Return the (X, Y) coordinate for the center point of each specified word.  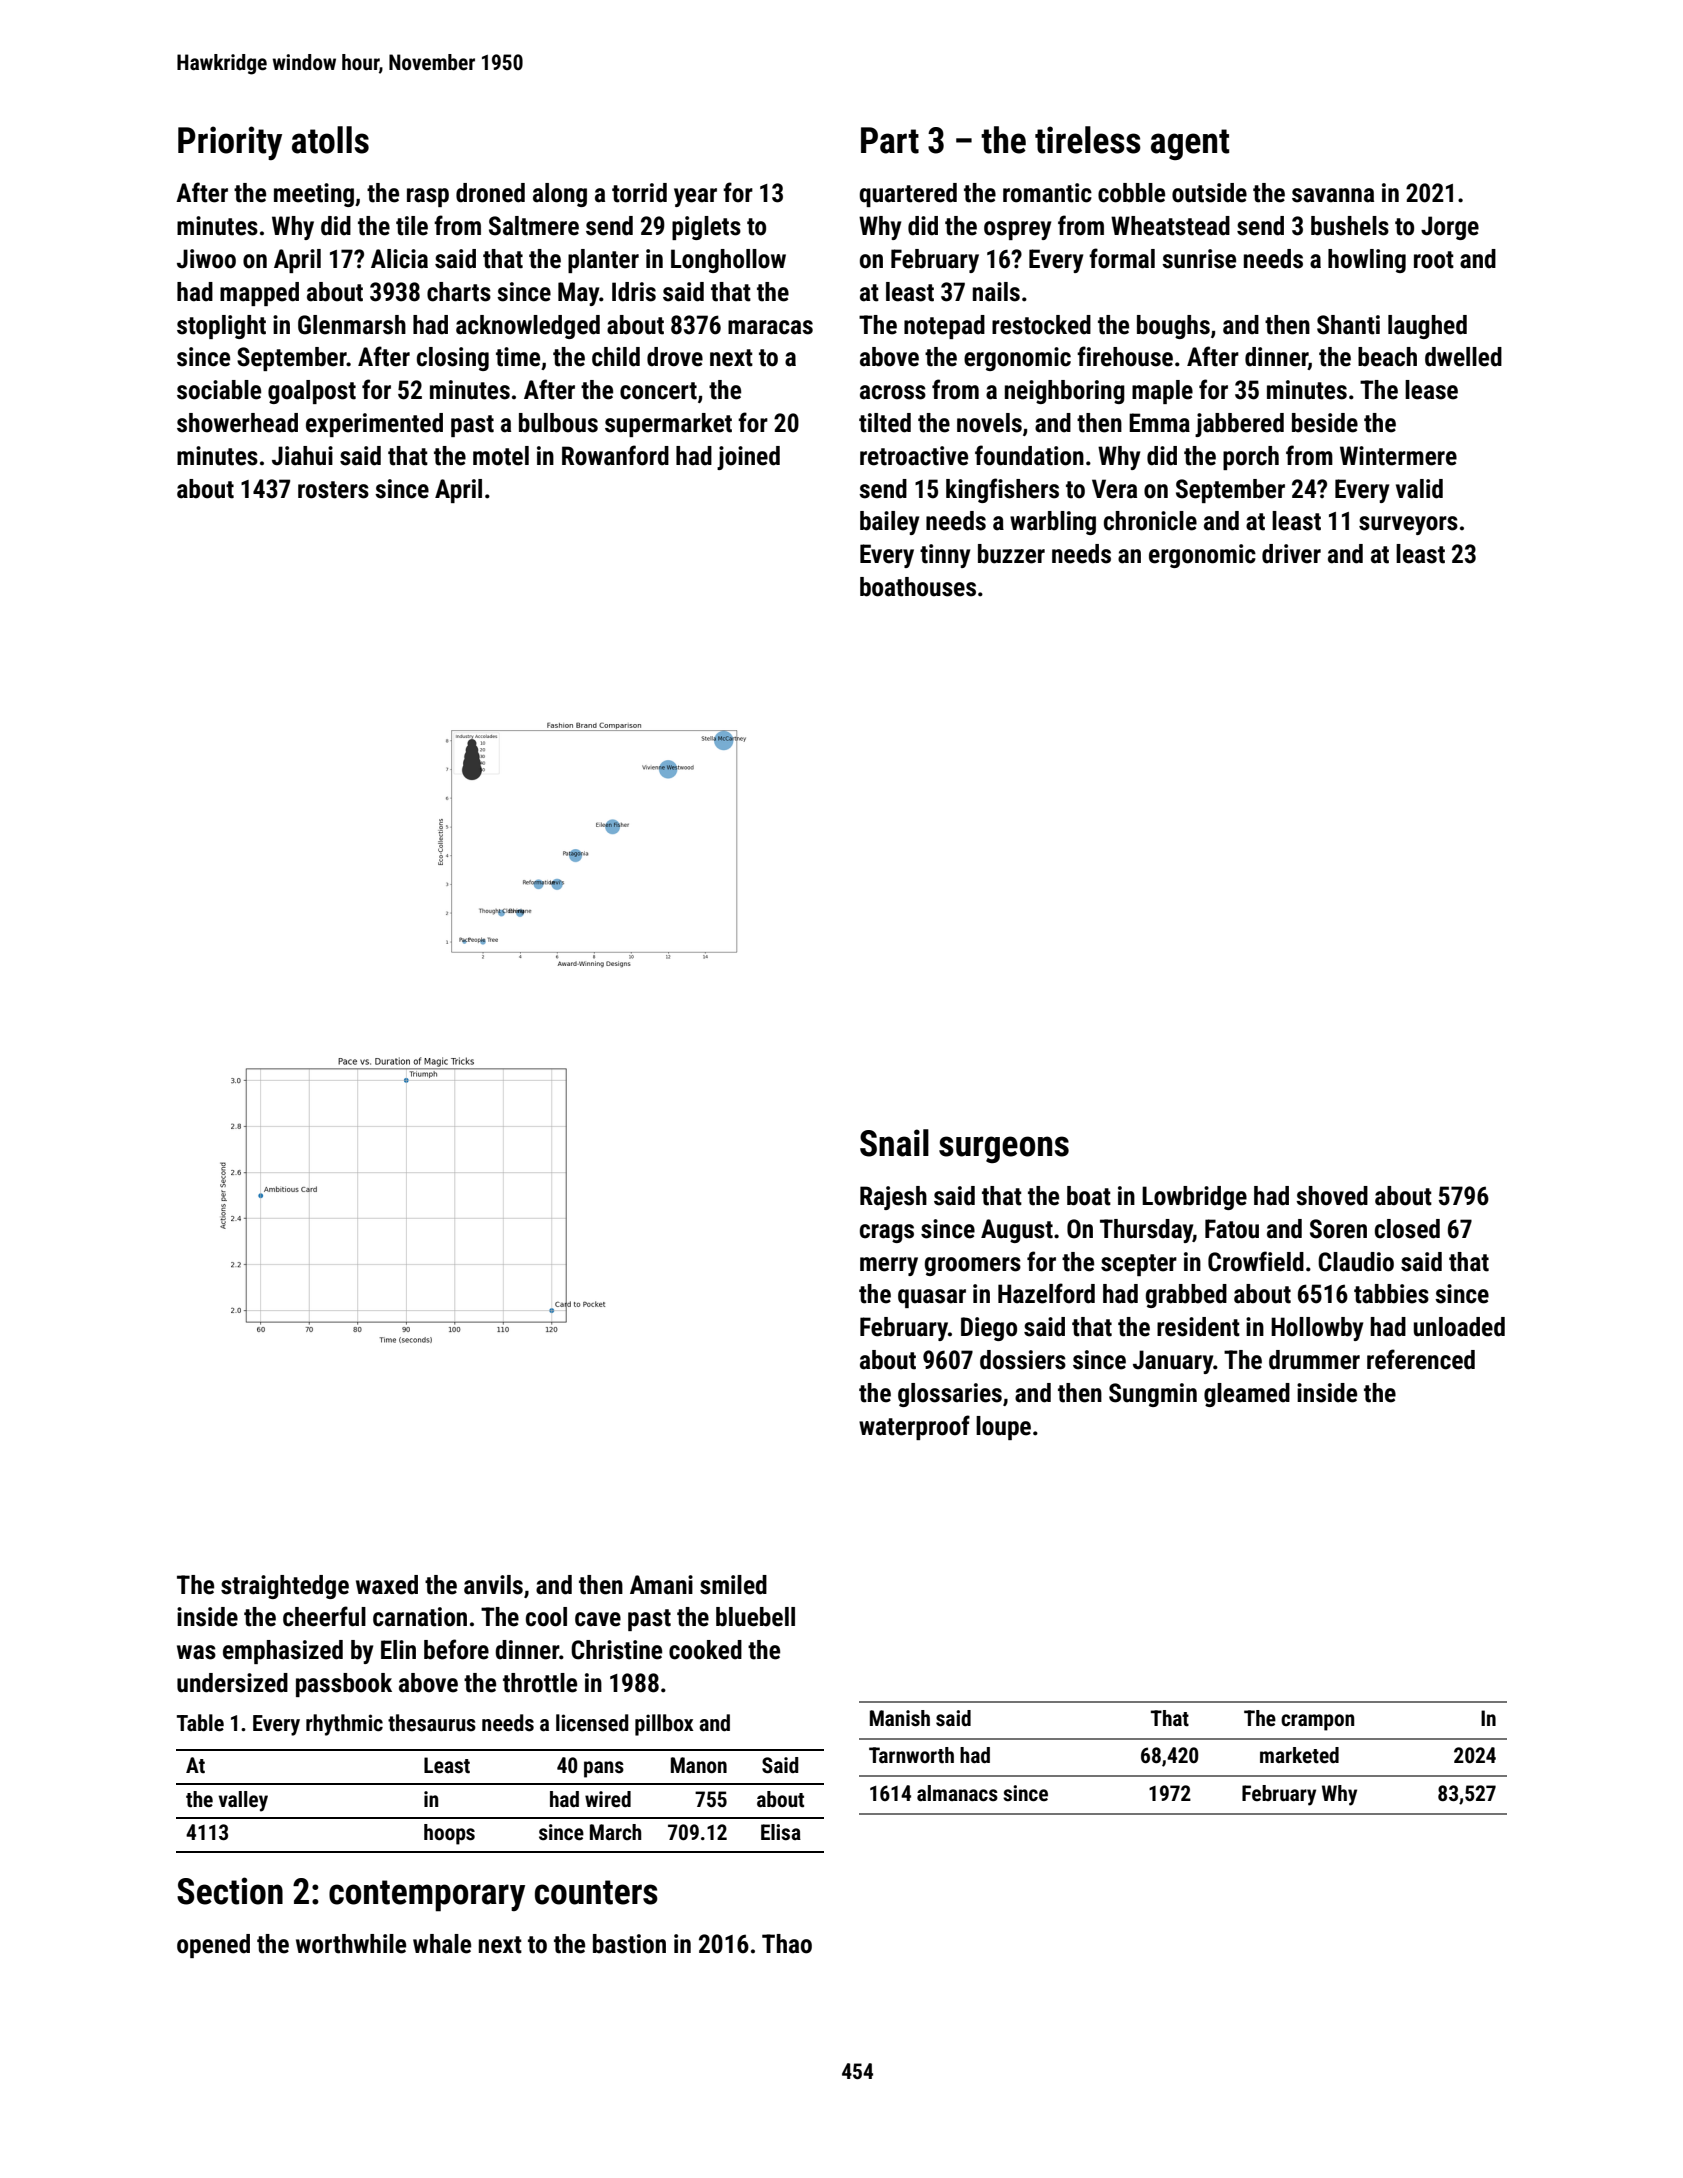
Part (890, 140)
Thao (787, 1944)
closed (1407, 1229)
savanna (1333, 195)
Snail (894, 1143)
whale (442, 1944)
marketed (1299, 1755)
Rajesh (893, 1198)
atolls (330, 140)
